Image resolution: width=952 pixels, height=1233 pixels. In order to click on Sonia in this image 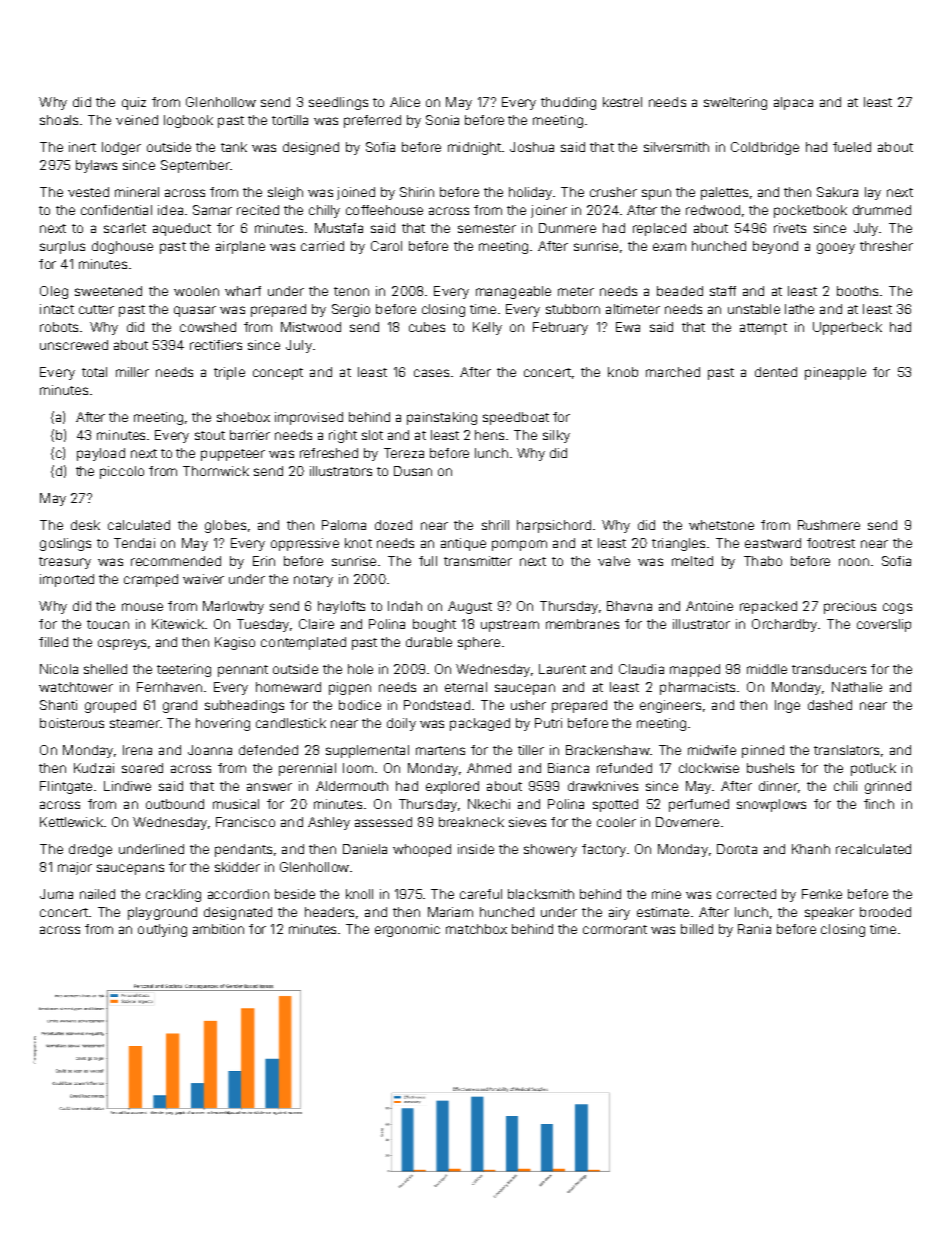, I will do `click(442, 120)`.
